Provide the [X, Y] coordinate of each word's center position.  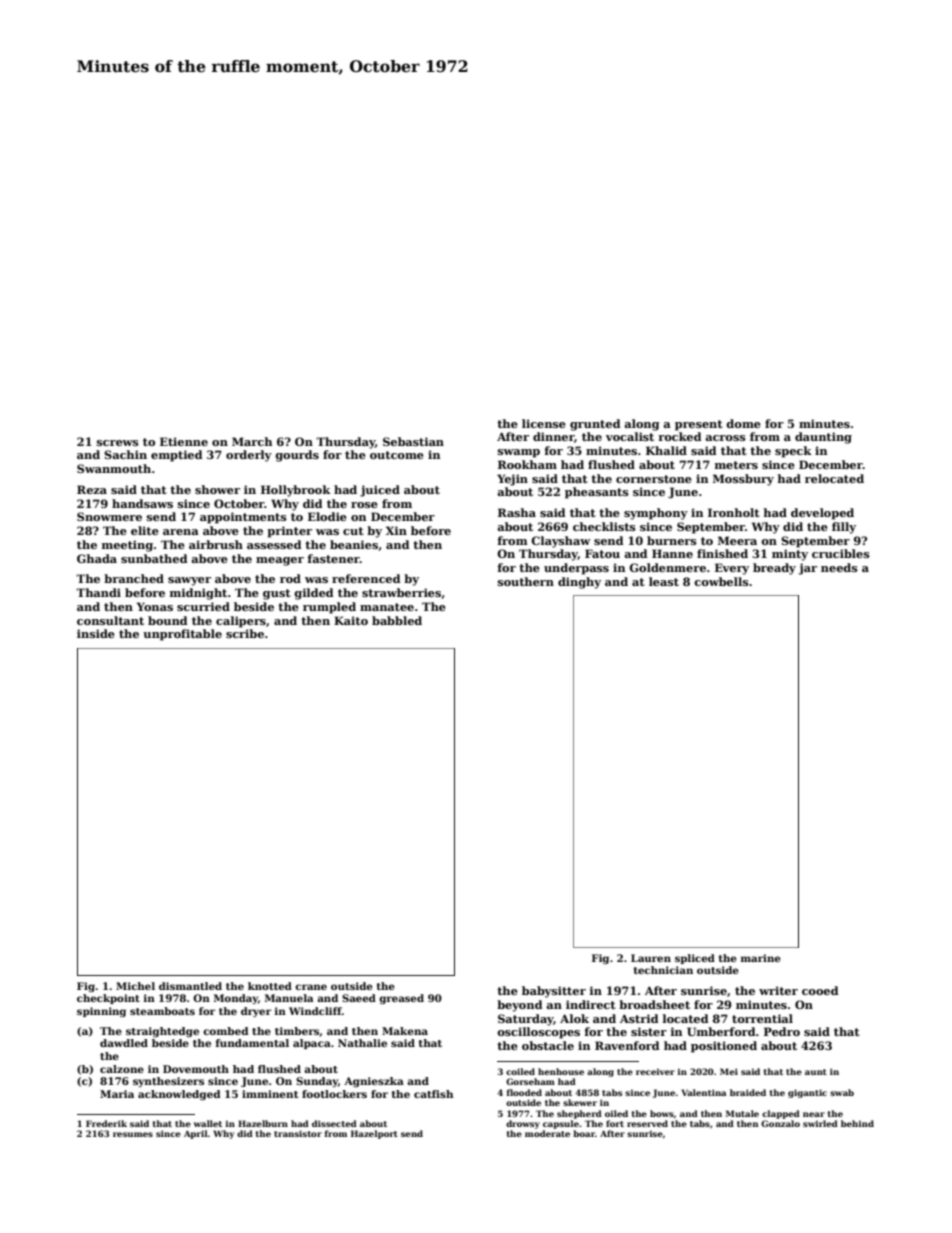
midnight [198, 594]
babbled [397, 620]
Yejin [512, 480]
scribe [245, 633]
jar [807, 569]
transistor [298, 1133]
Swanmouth [114, 468]
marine [761, 958]
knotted [270, 986]
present [699, 425]
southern [526, 581]
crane [311, 987]
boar [584, 1133]
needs [839, 567]
